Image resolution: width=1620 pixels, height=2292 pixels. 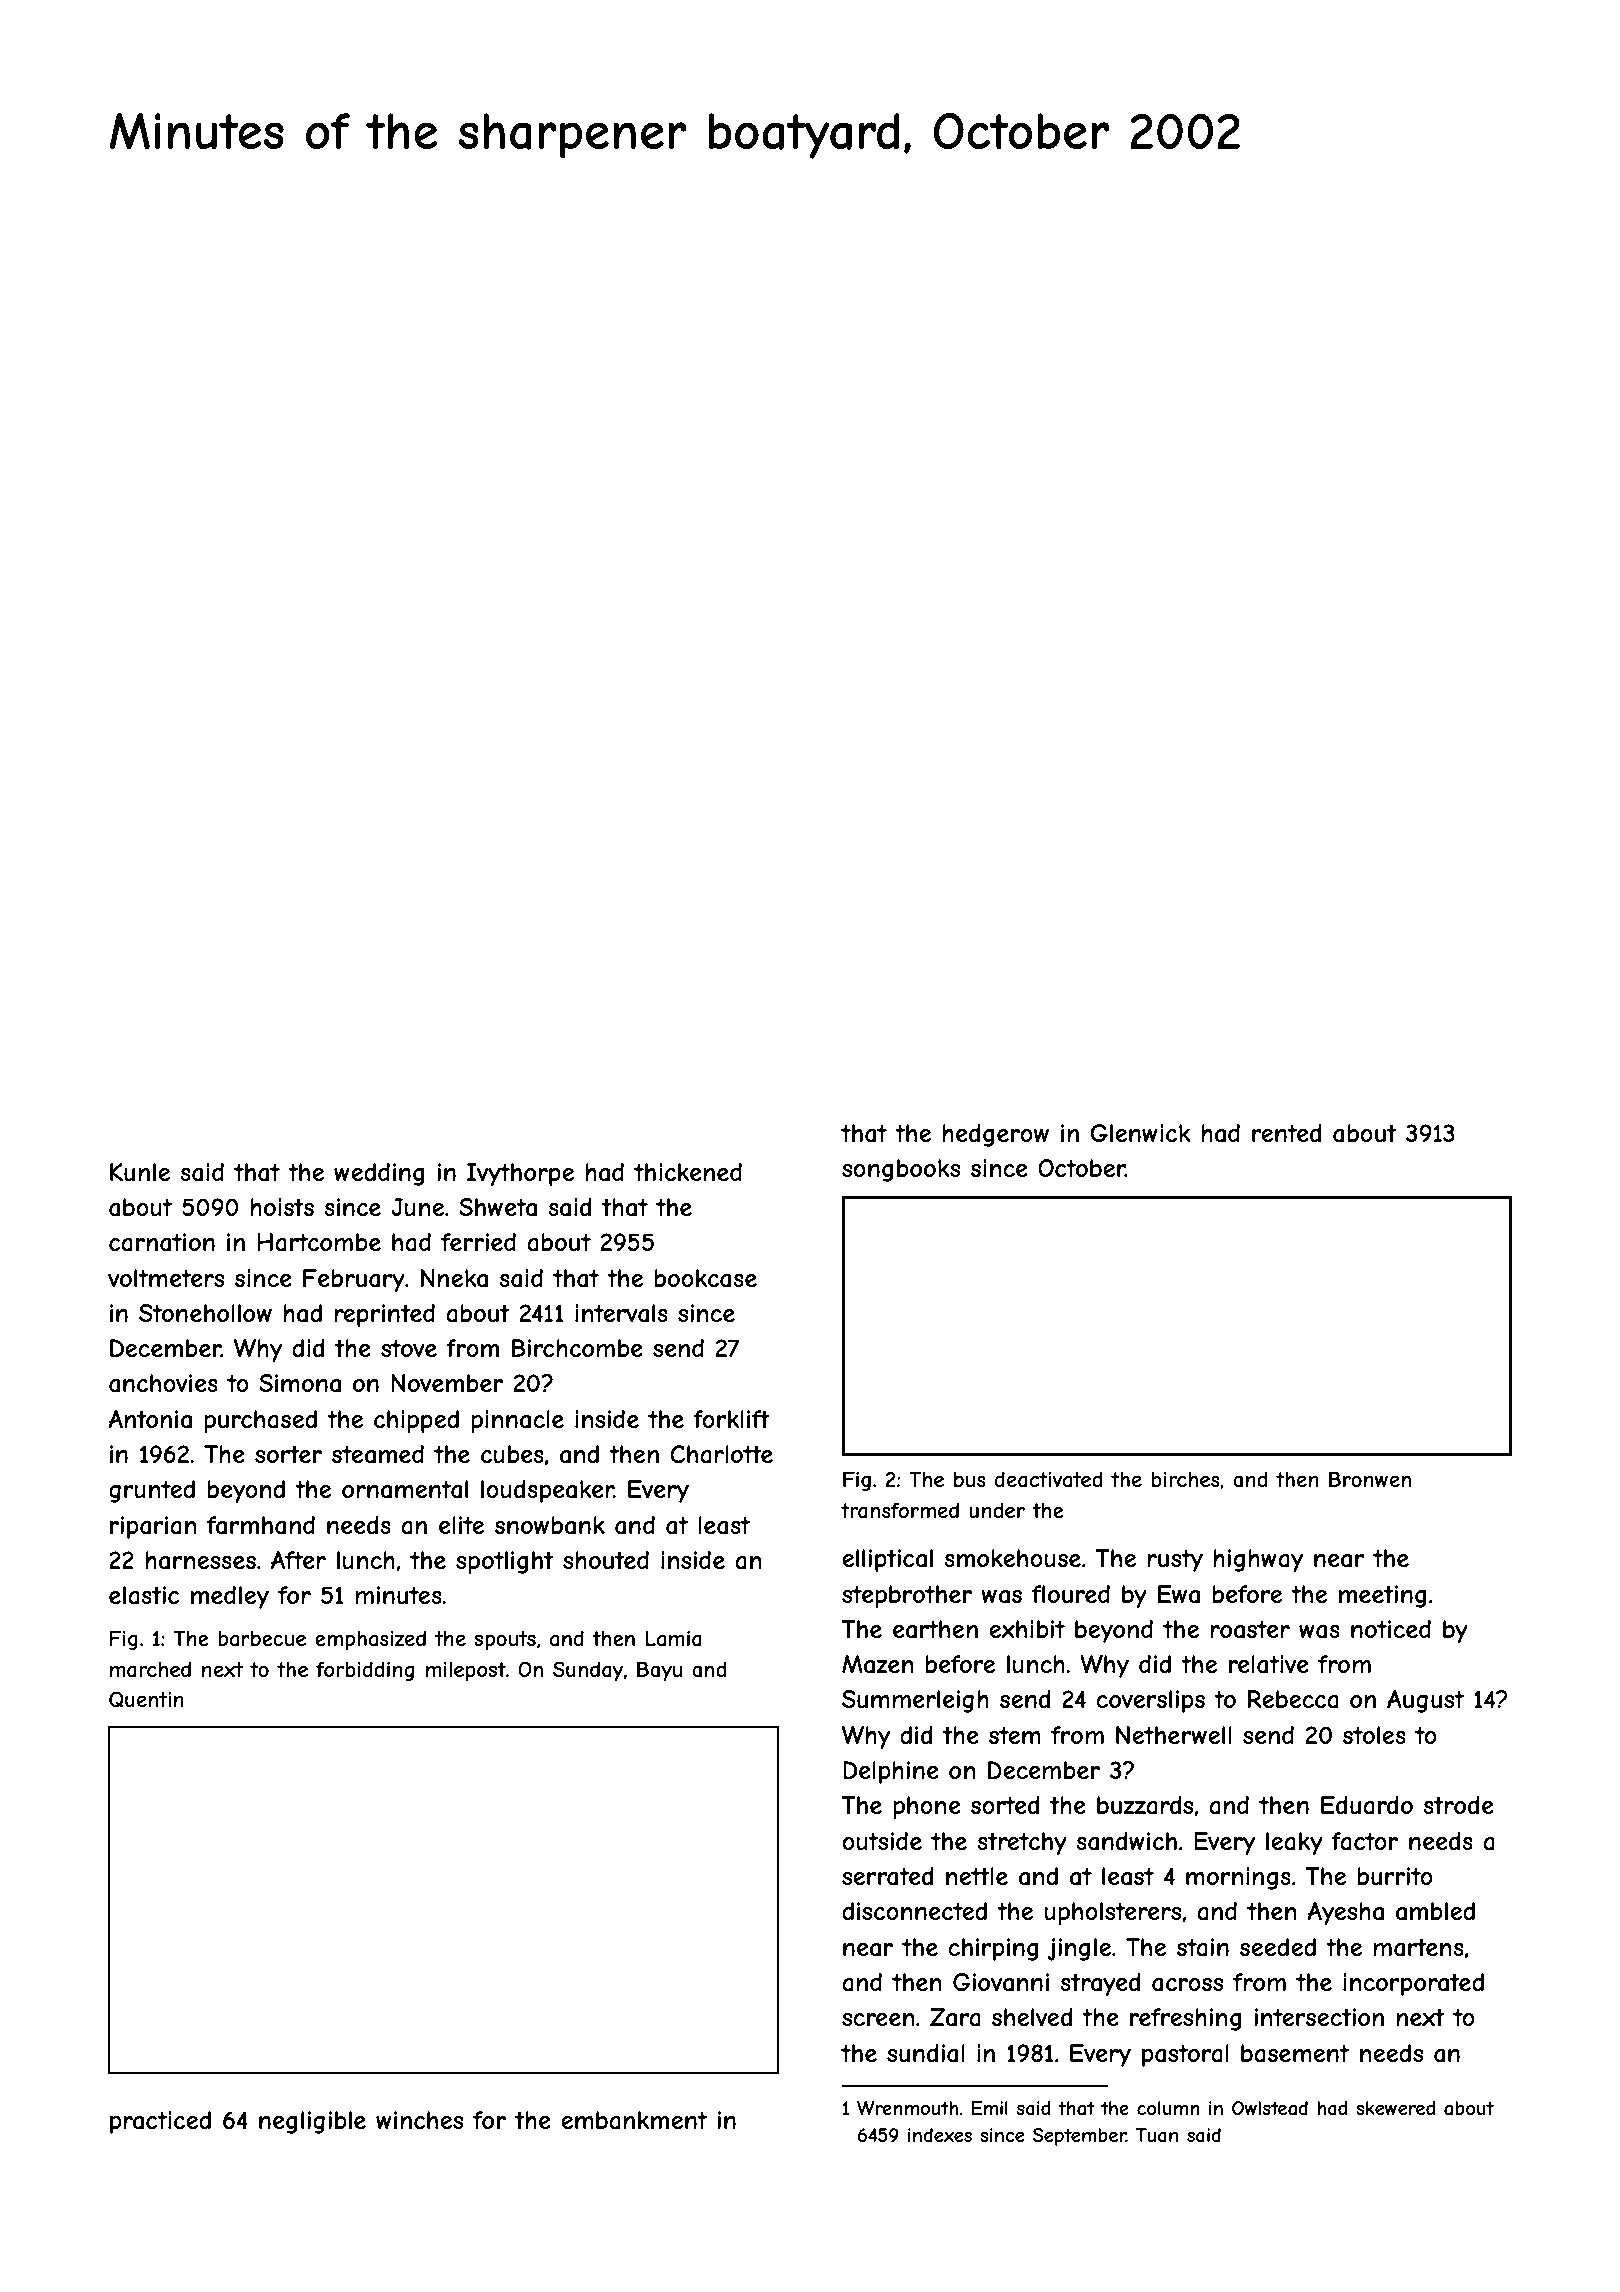 What do you see at coordinates (160, 2122) in the page?
I see `practiced` at bounding box center [160, 2122].
